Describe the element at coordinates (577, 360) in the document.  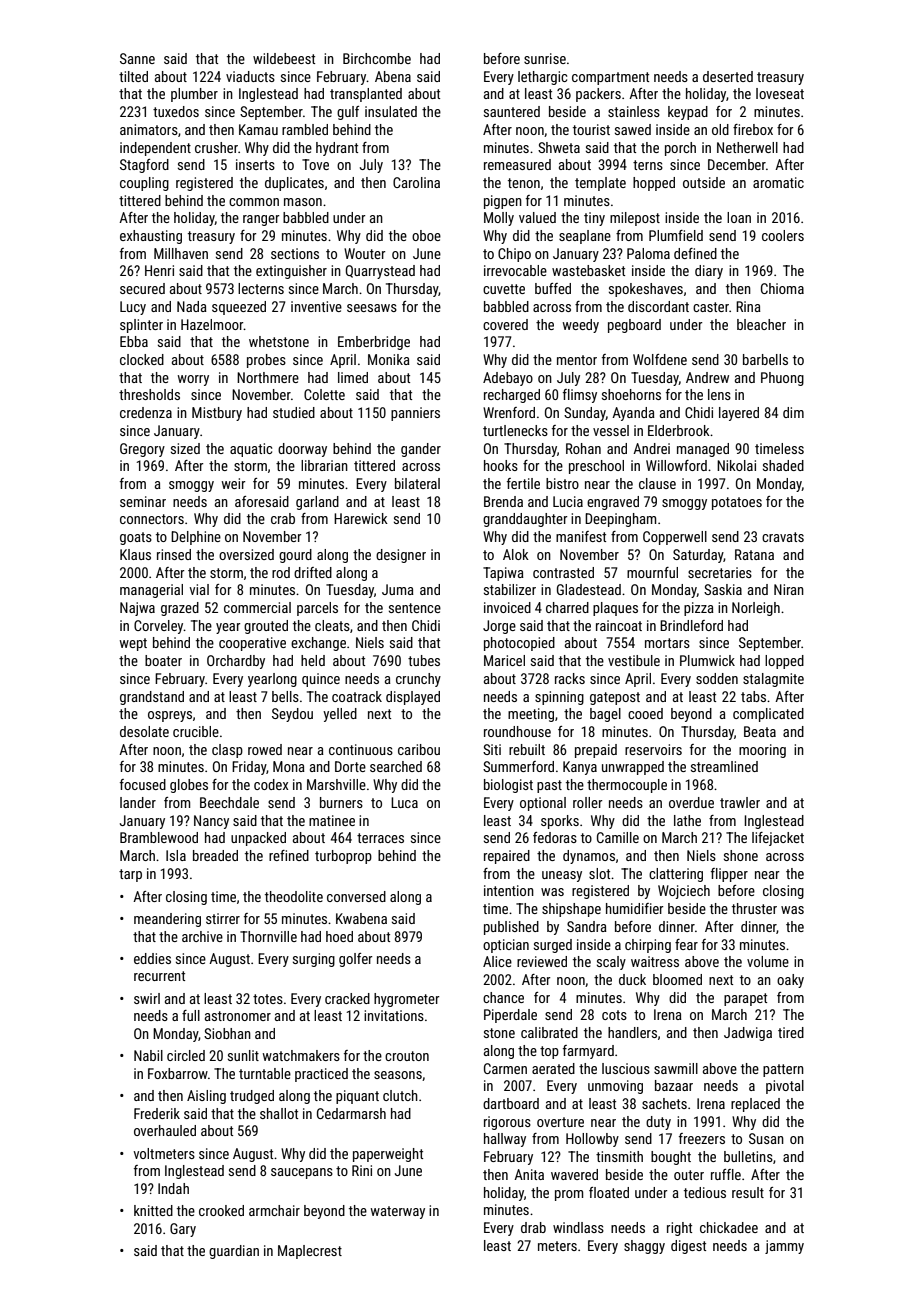
I see `mentor` at that location.
